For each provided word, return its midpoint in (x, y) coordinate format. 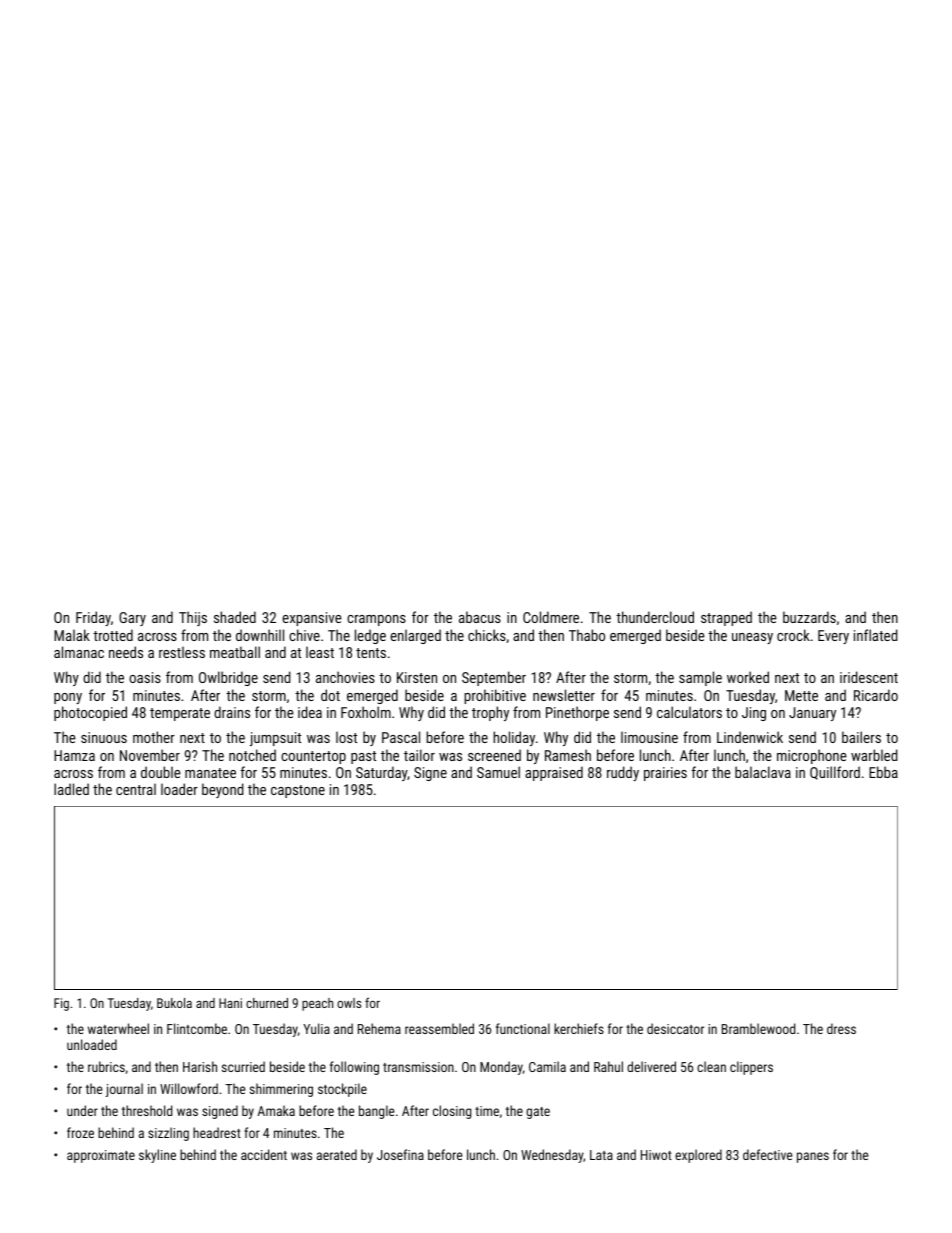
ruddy (623, 773)
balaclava (763, 772)
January (812, 714)
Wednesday (552, 1156)
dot (330, 695)
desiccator (675, 1028)
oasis (145, 677)
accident (264, 1154)
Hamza (74, 755)
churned (267, 1003)
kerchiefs (579, 1028)
